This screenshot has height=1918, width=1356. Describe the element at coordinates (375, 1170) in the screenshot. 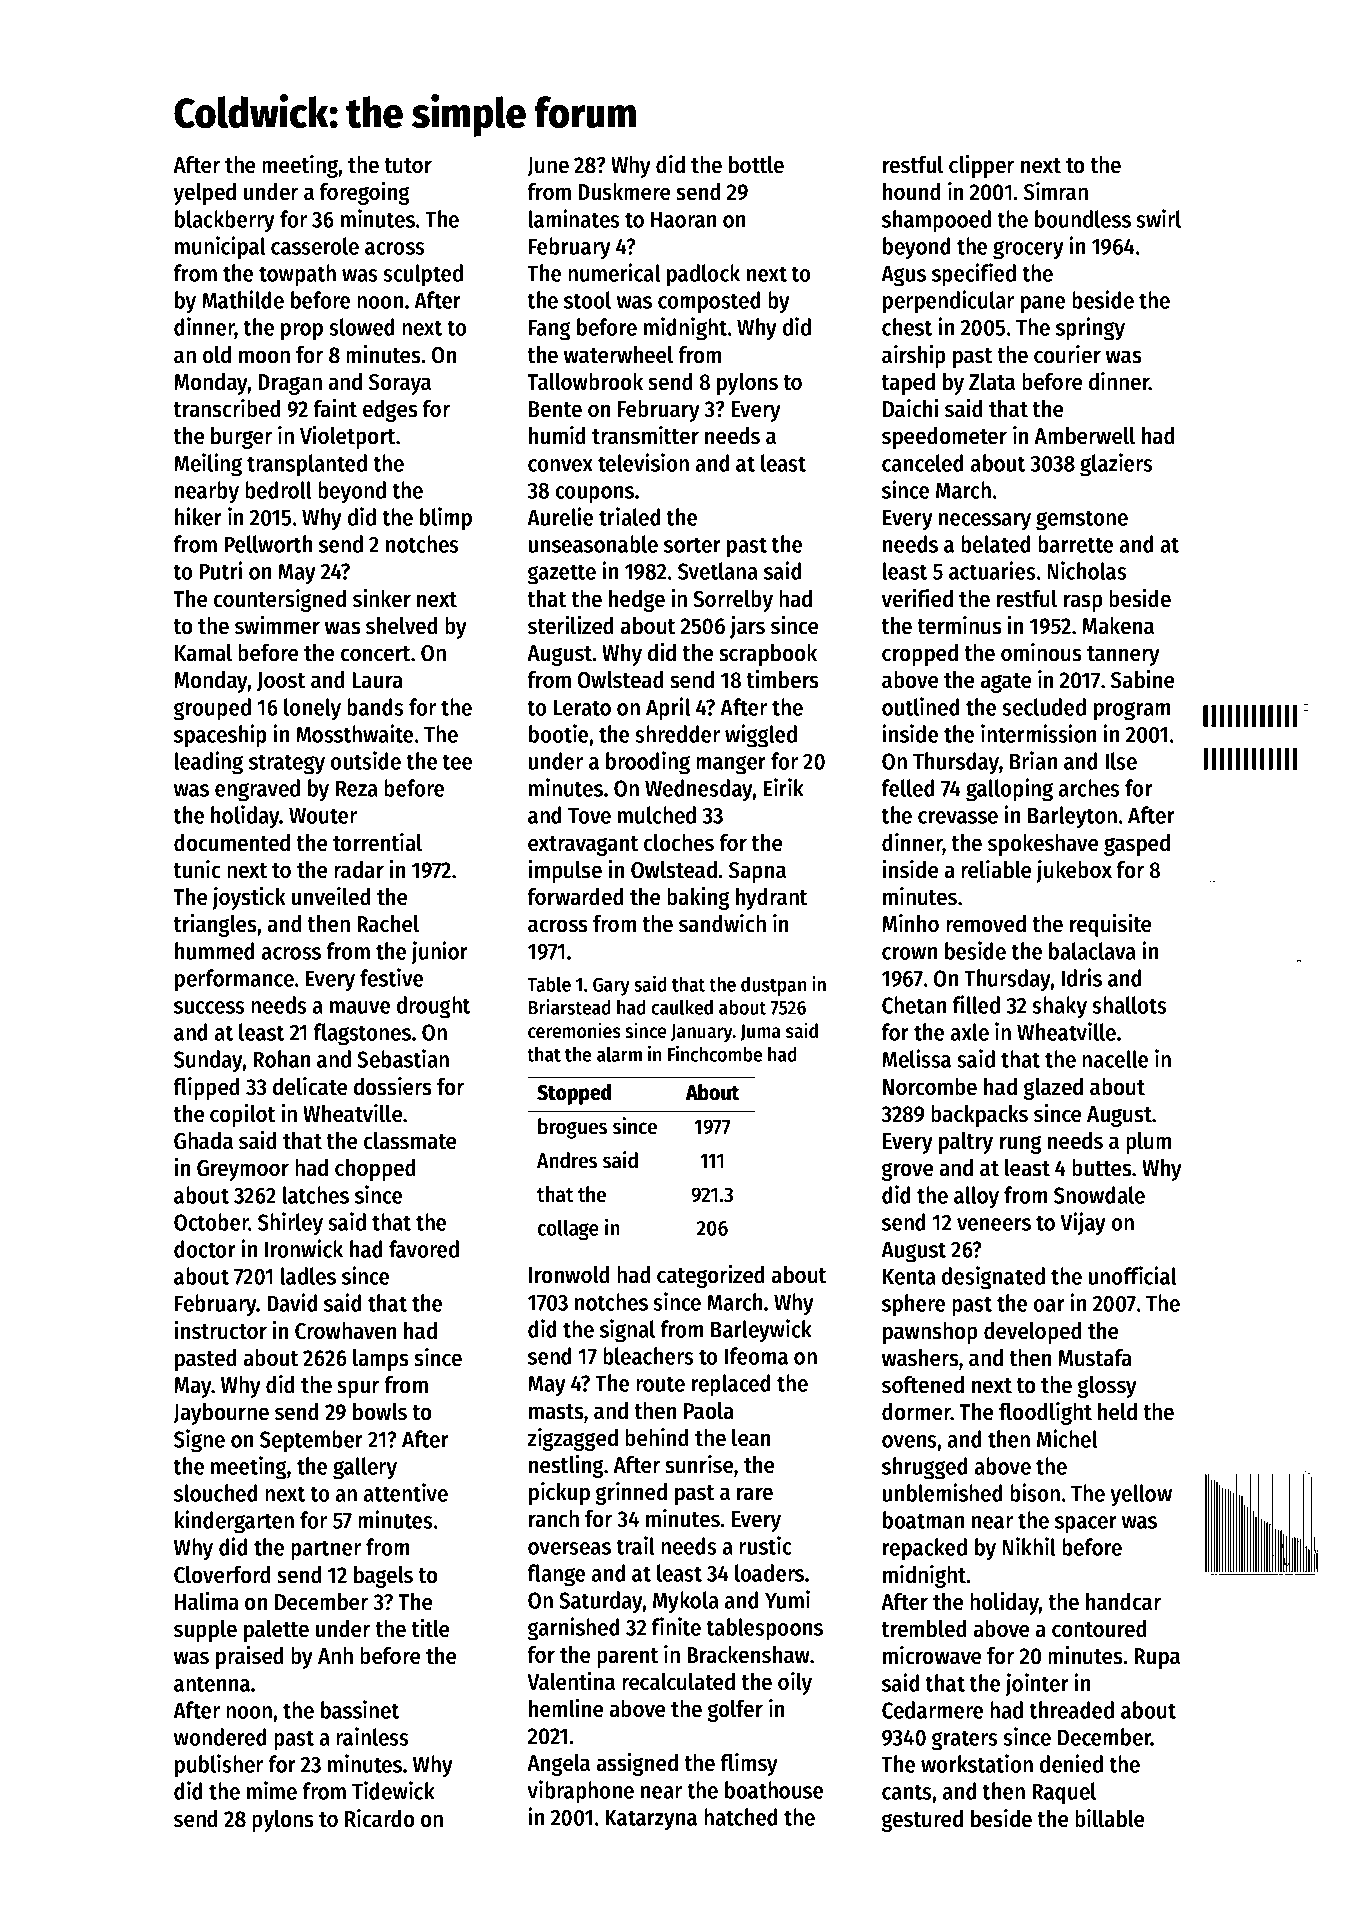

I see `chopped` at that location.
